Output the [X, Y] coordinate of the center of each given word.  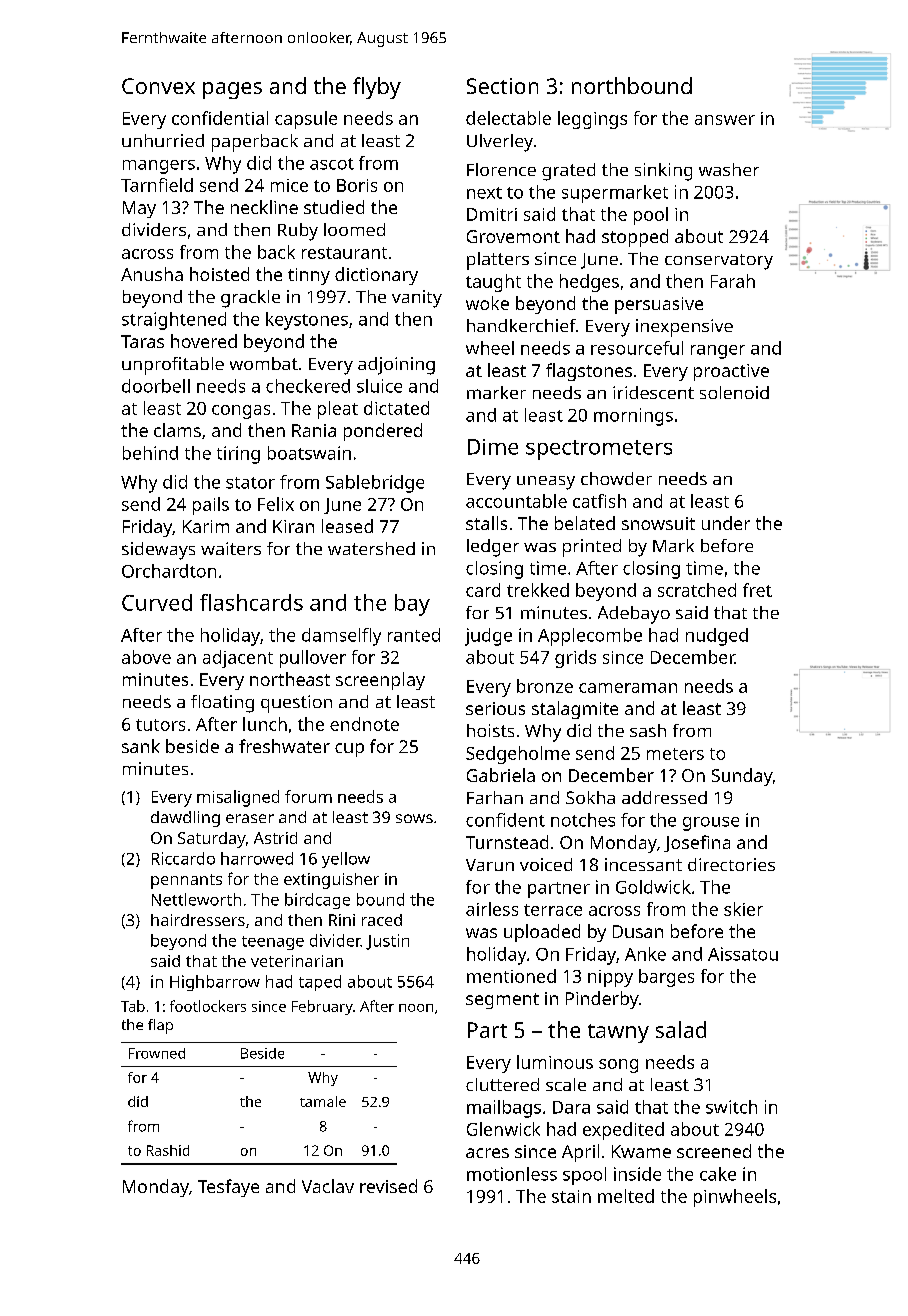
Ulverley [500, 143]
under [726, 523]
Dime [493, 447]
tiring [238, 455]
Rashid [168, 1150]
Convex [158, 86]
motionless [512, 1174]
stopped [635, 238]
